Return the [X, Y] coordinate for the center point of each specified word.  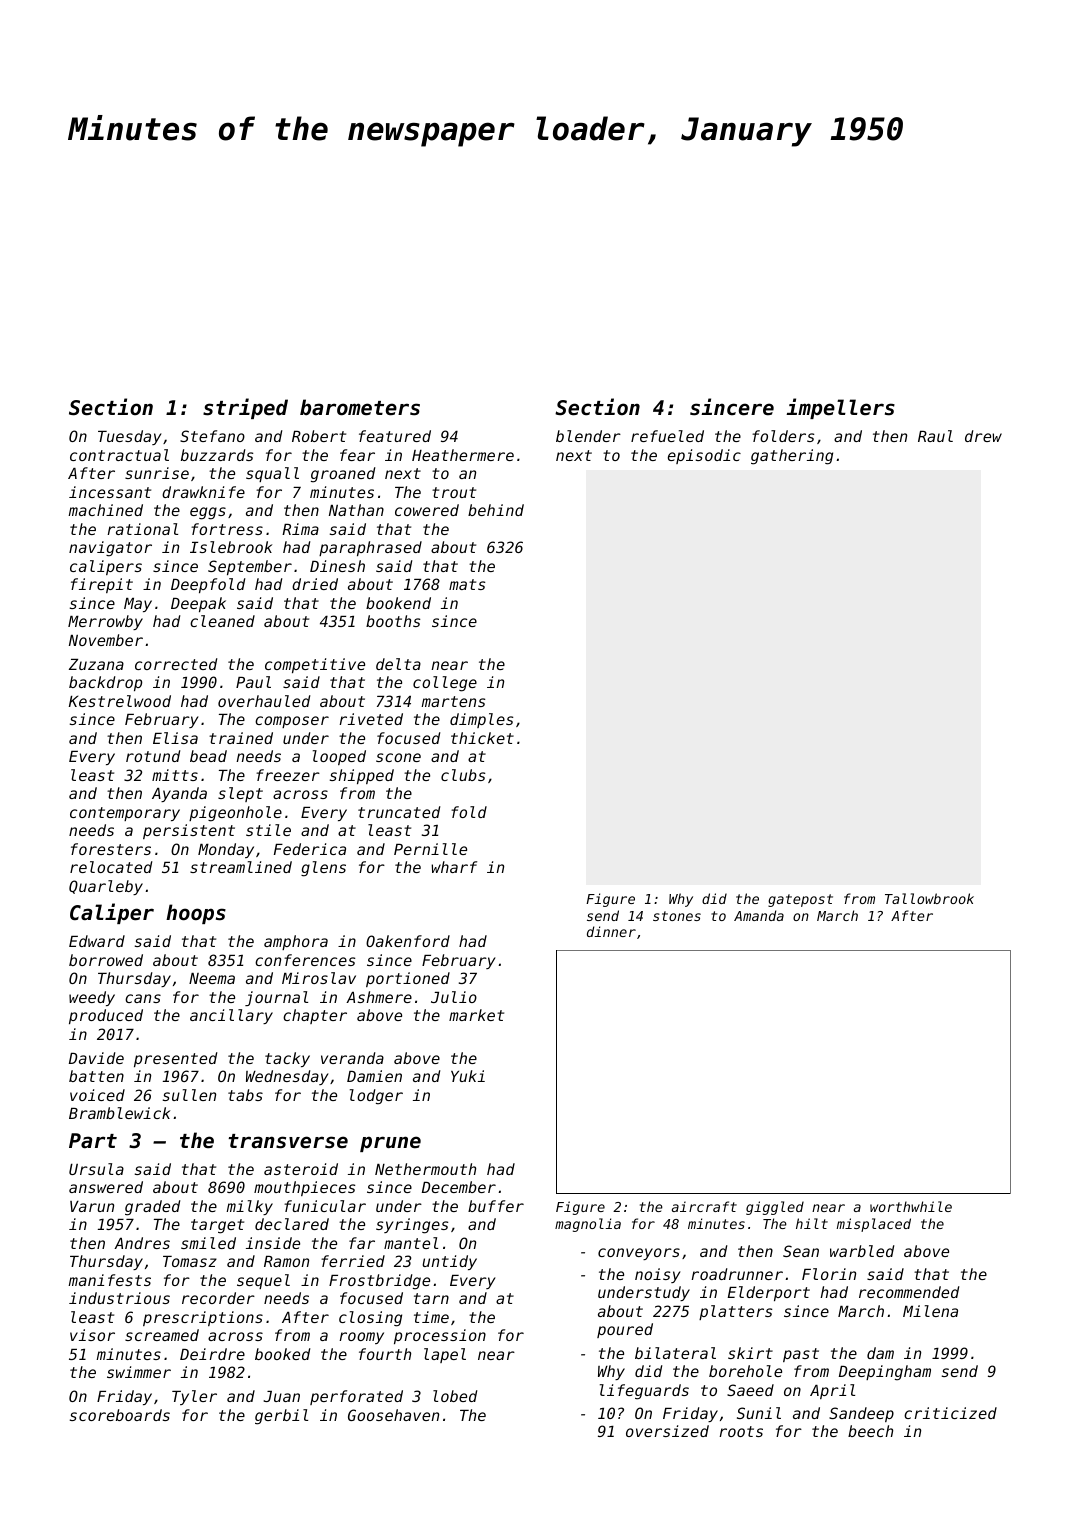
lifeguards [644, 1392]
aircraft [704, 1206]
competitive [315, 665]
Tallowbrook [929, 898]
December [459, 1187]
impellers [840, 408]
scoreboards [120, 1415]
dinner [611, 931]
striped [245, 408]
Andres [142, 1243]
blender [588, 436]
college [445, 684]
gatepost [800, 900]
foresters [111, 849]
